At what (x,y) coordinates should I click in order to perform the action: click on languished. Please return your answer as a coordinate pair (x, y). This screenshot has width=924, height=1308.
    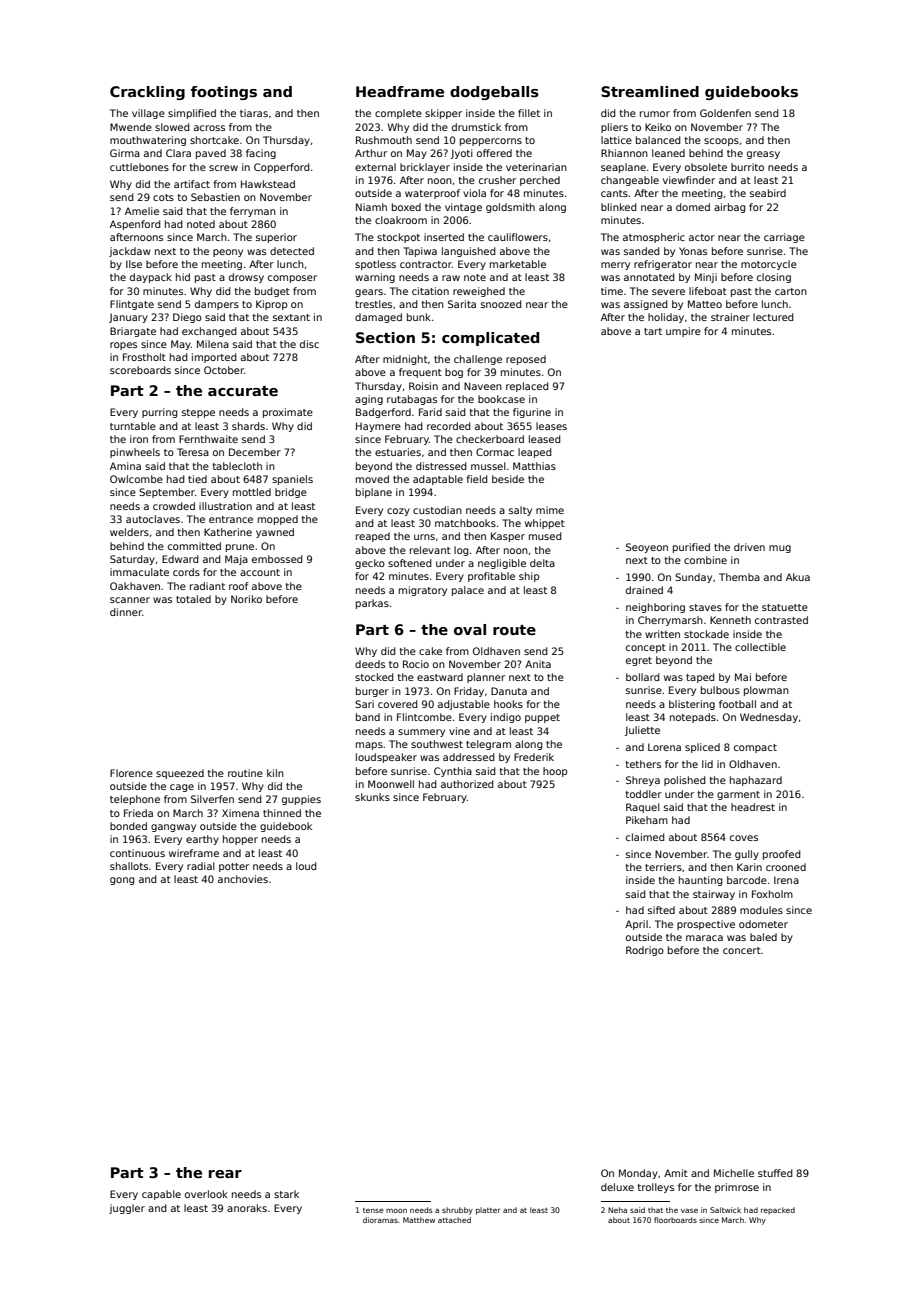
    Looking at the image, I should click on (469, 252).
